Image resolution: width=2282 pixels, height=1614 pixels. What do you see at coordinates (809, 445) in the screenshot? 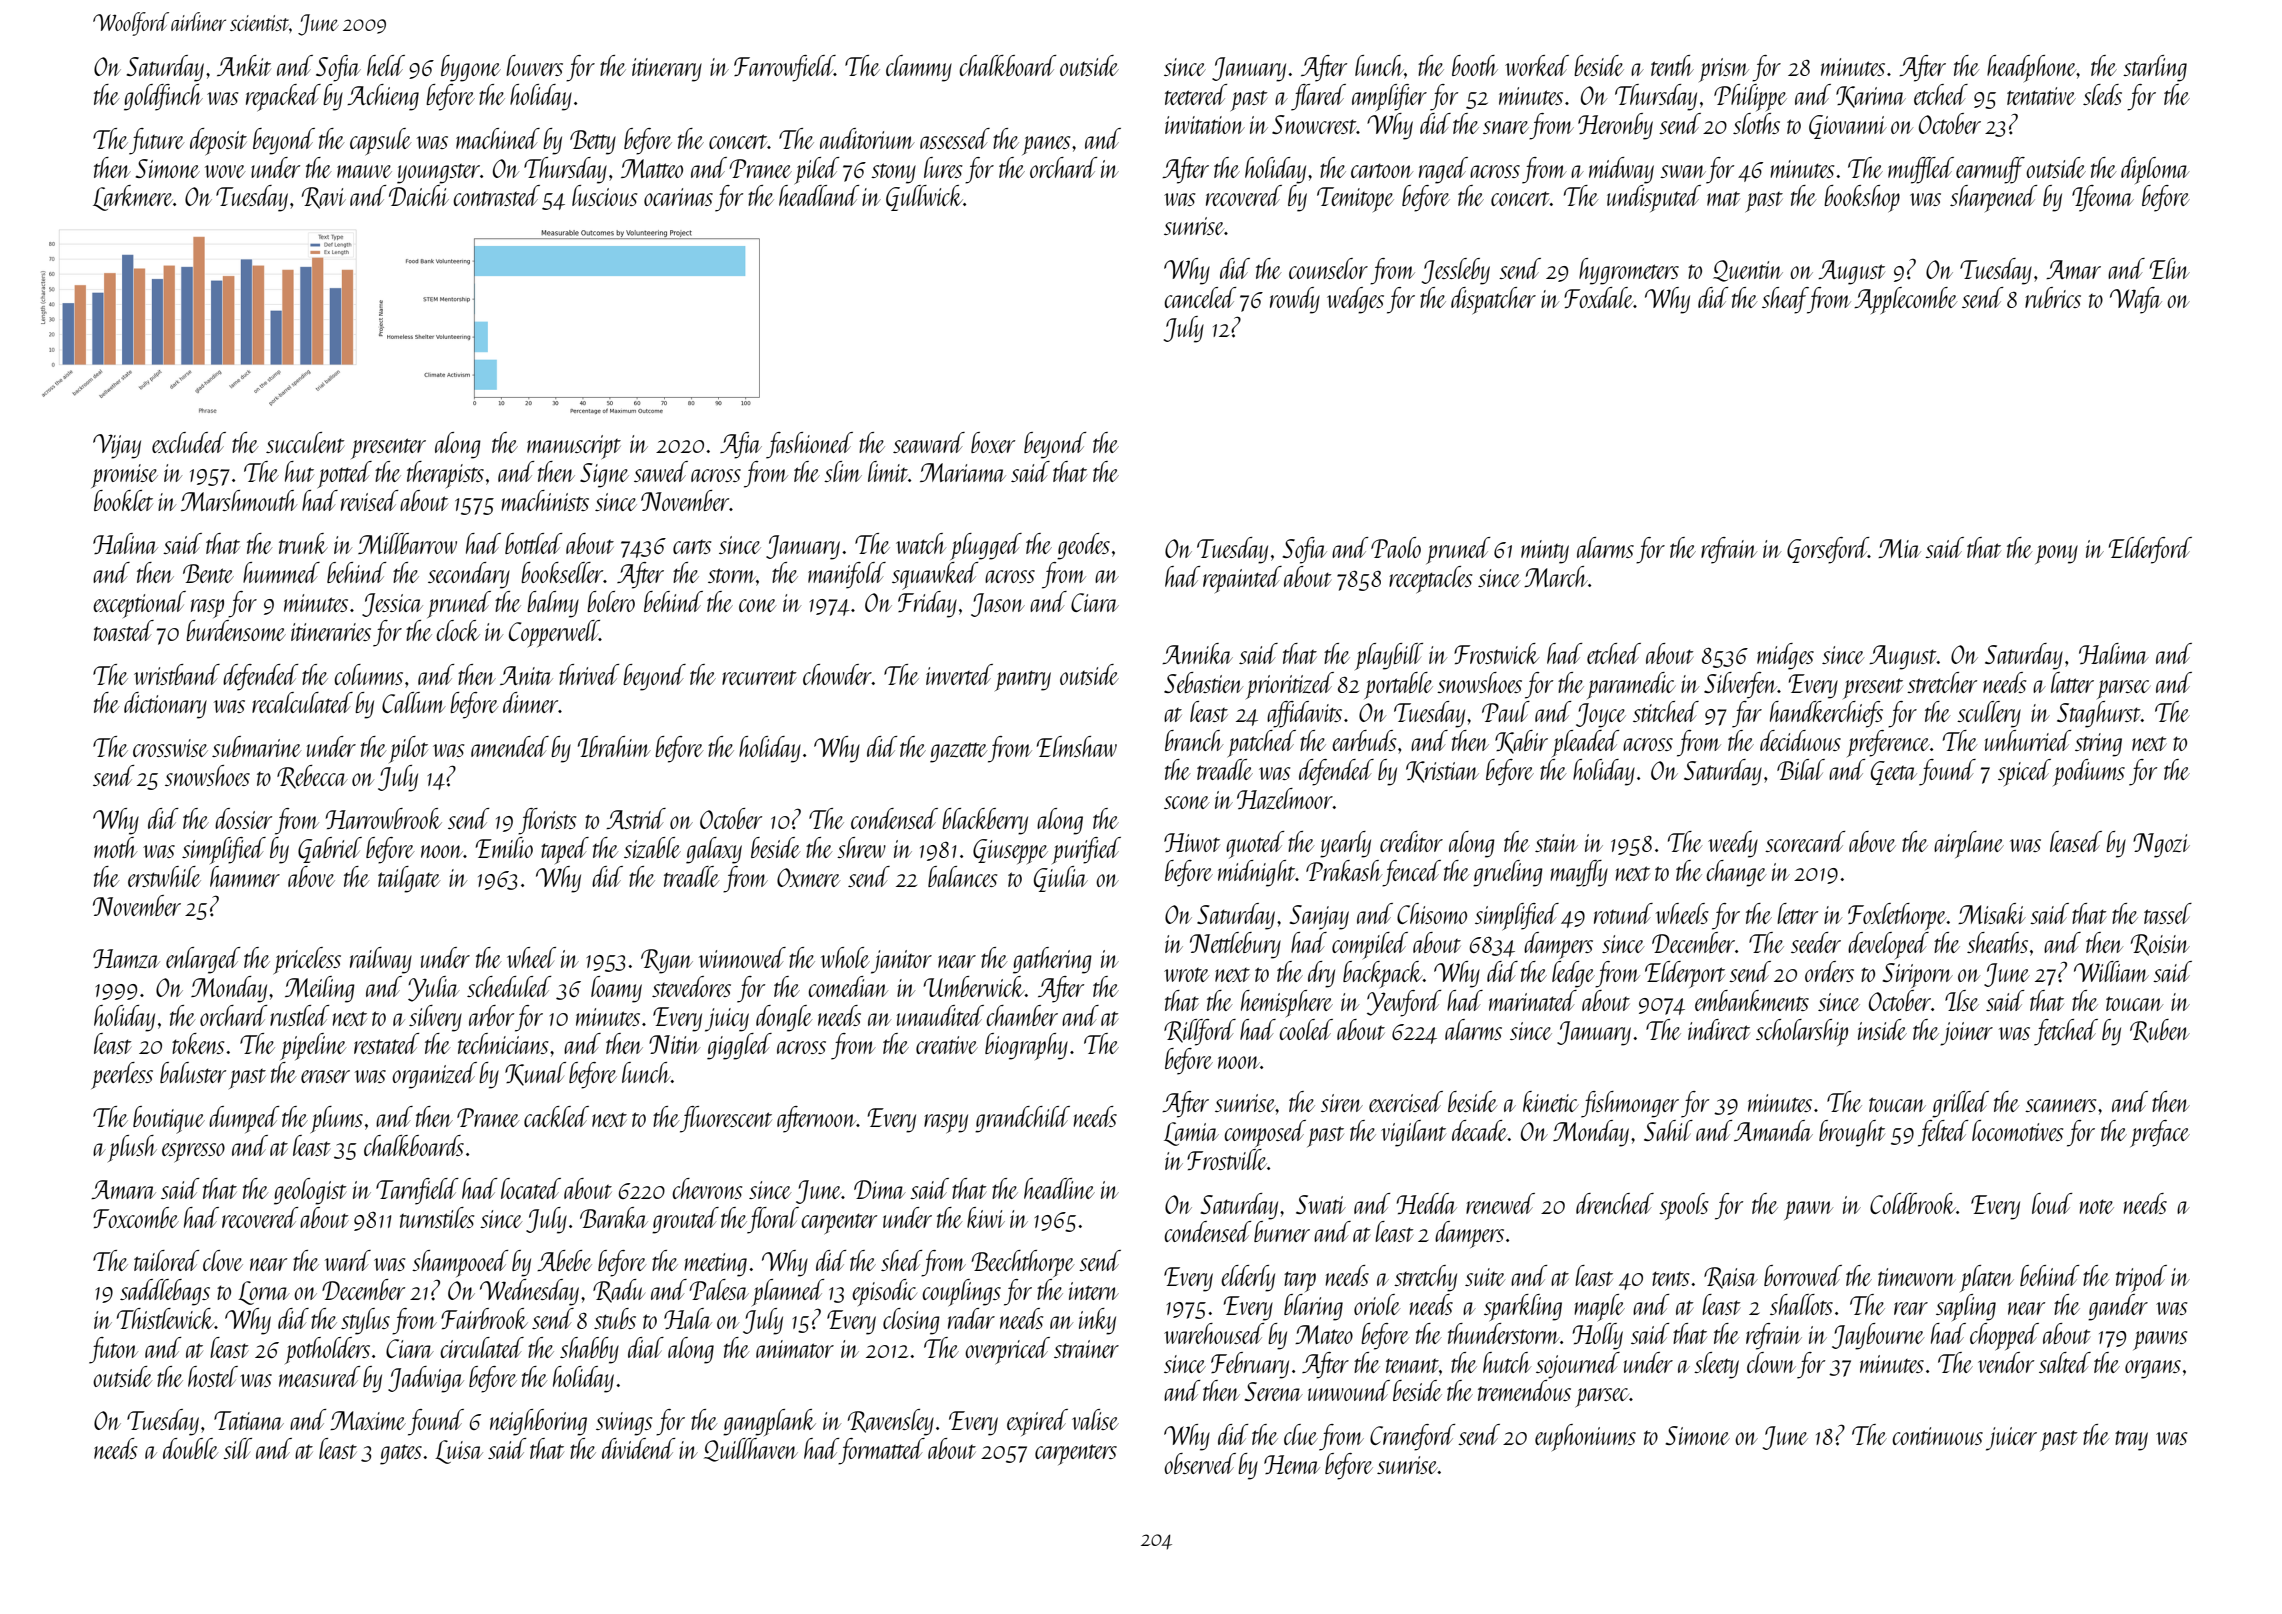
I see `fashioned` at bounding box center [809, 445].
